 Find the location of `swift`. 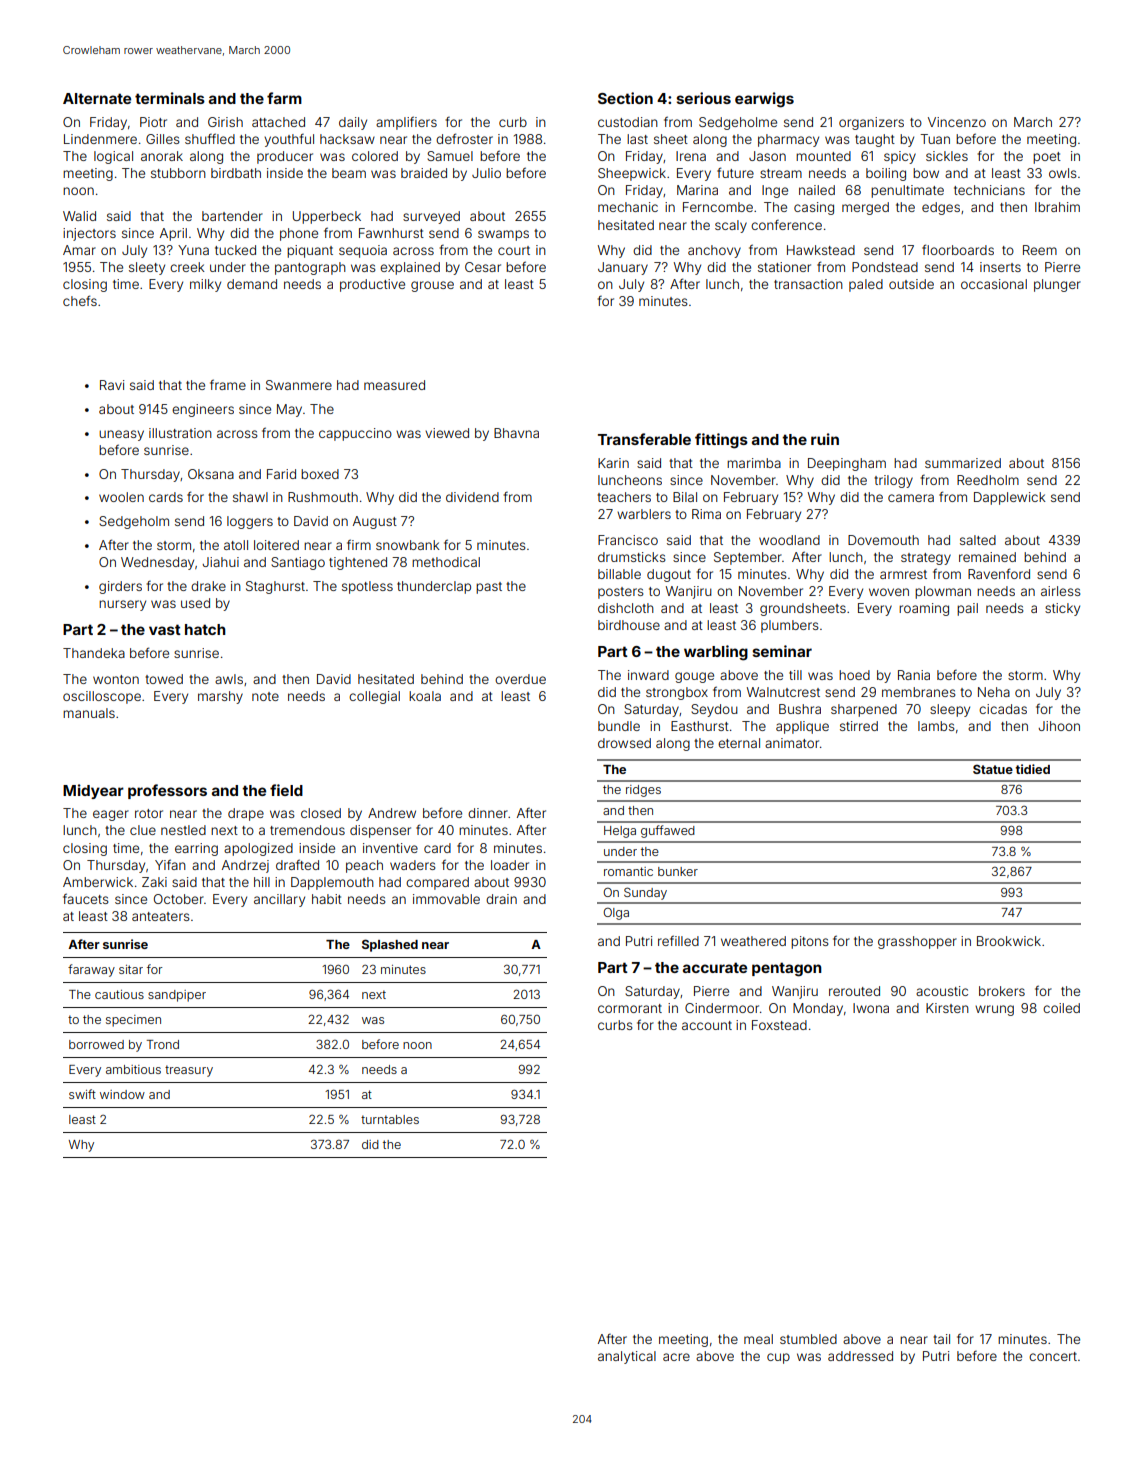

swift is located at coordinates (82, 1094).
